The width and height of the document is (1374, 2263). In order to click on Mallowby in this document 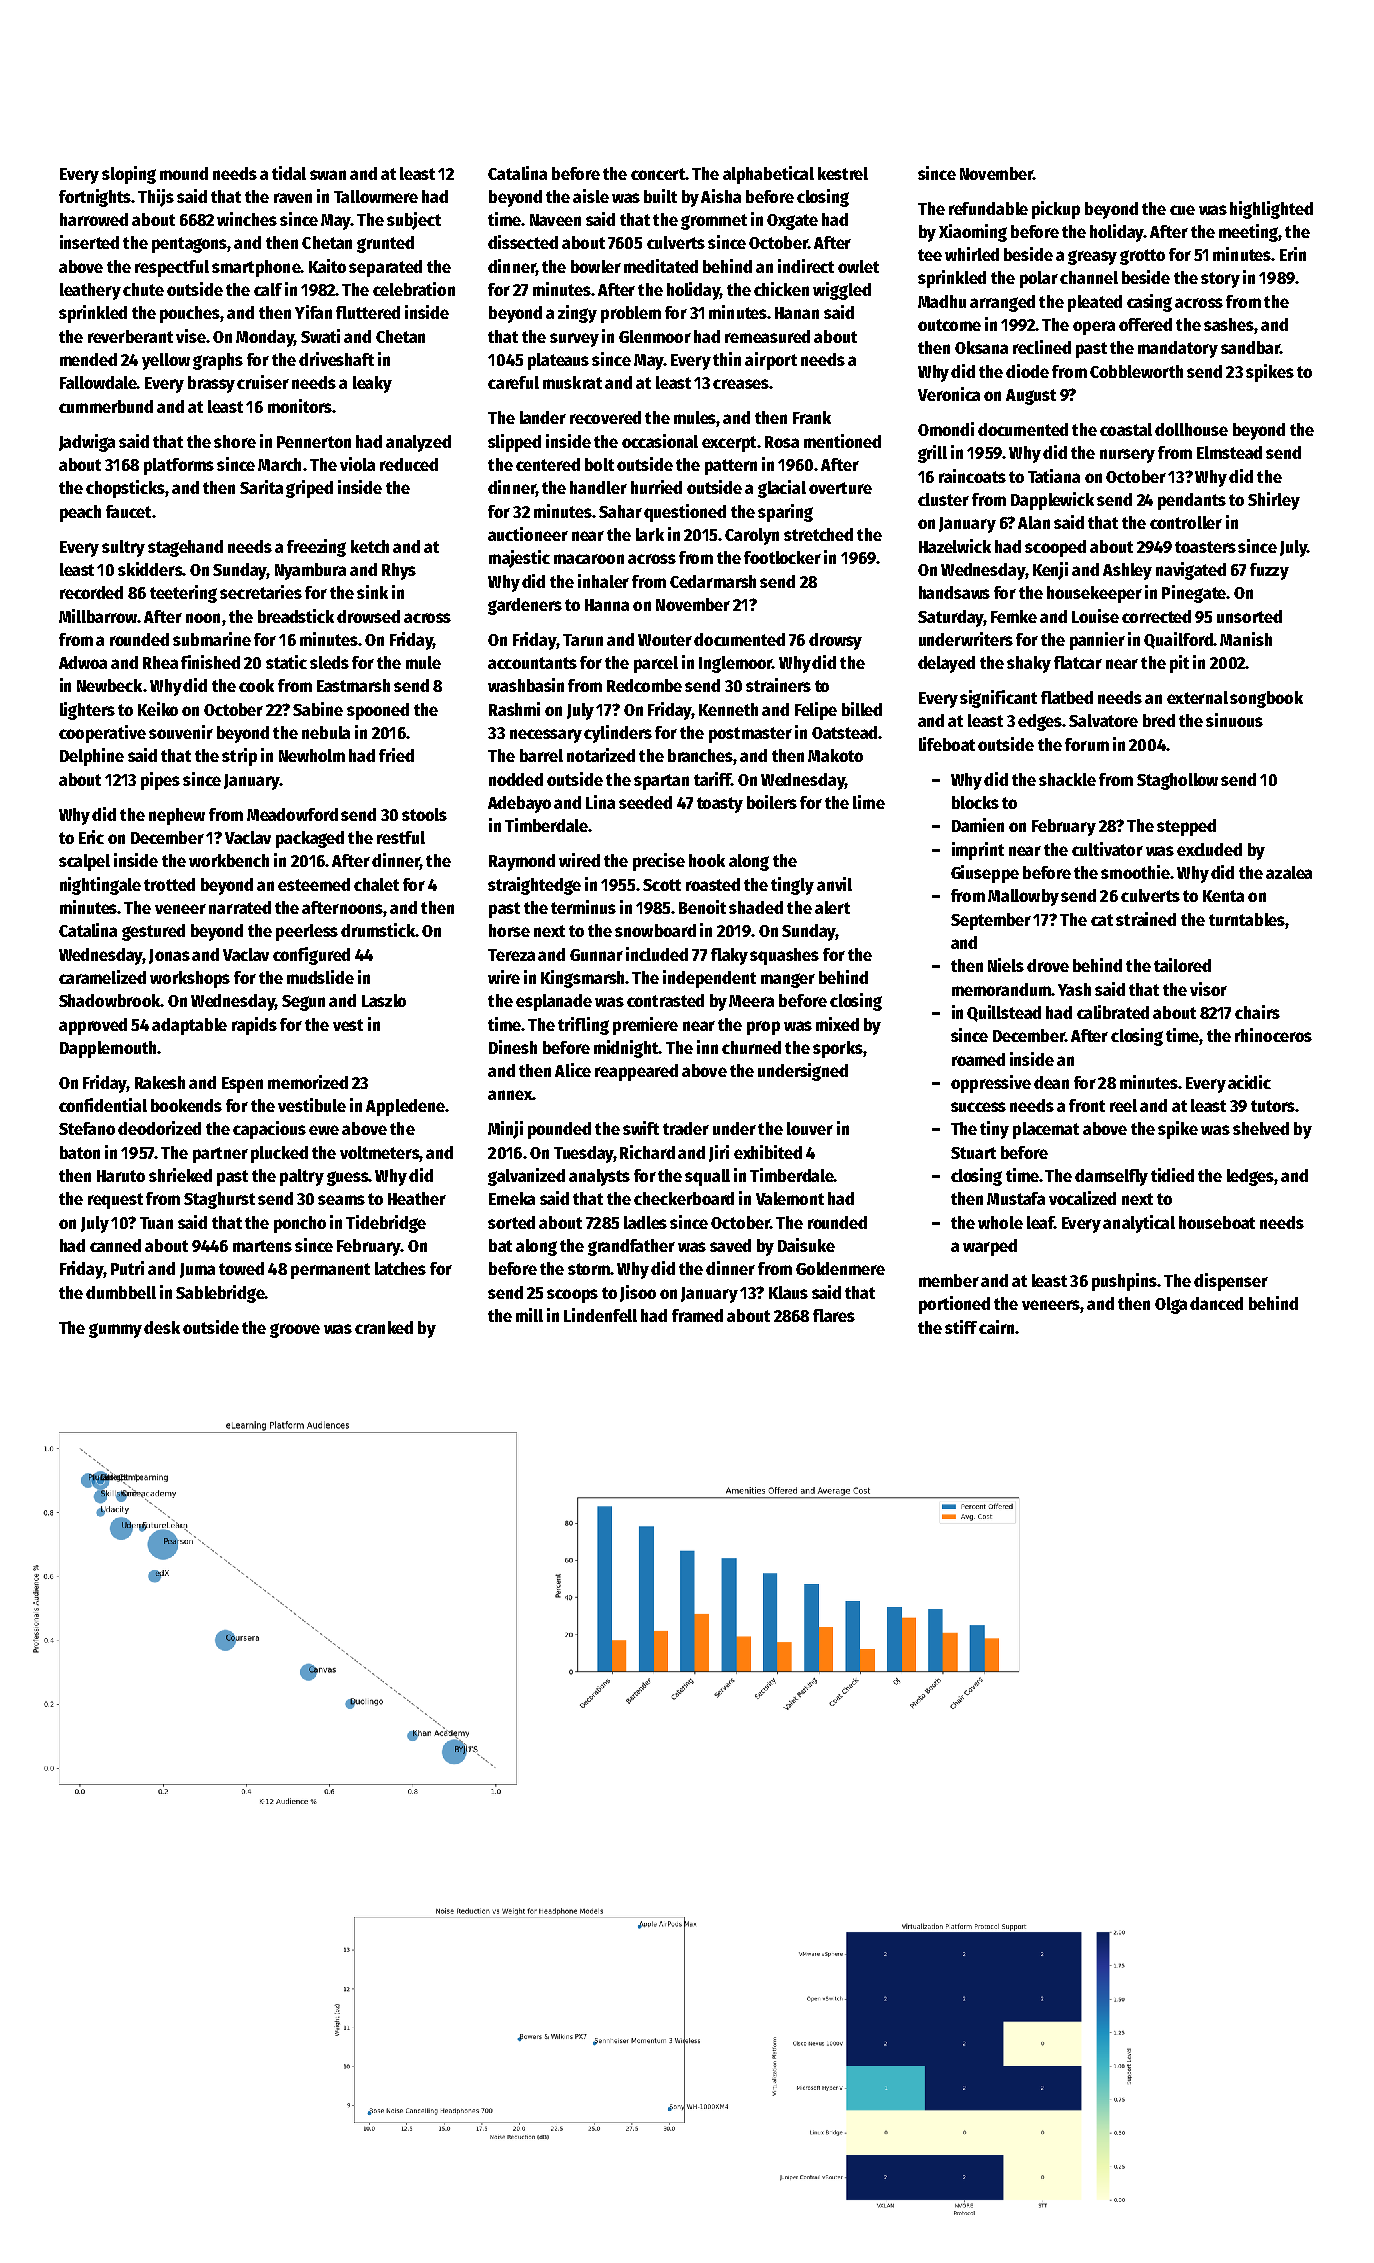, I will do `click(1023, 897)`.
